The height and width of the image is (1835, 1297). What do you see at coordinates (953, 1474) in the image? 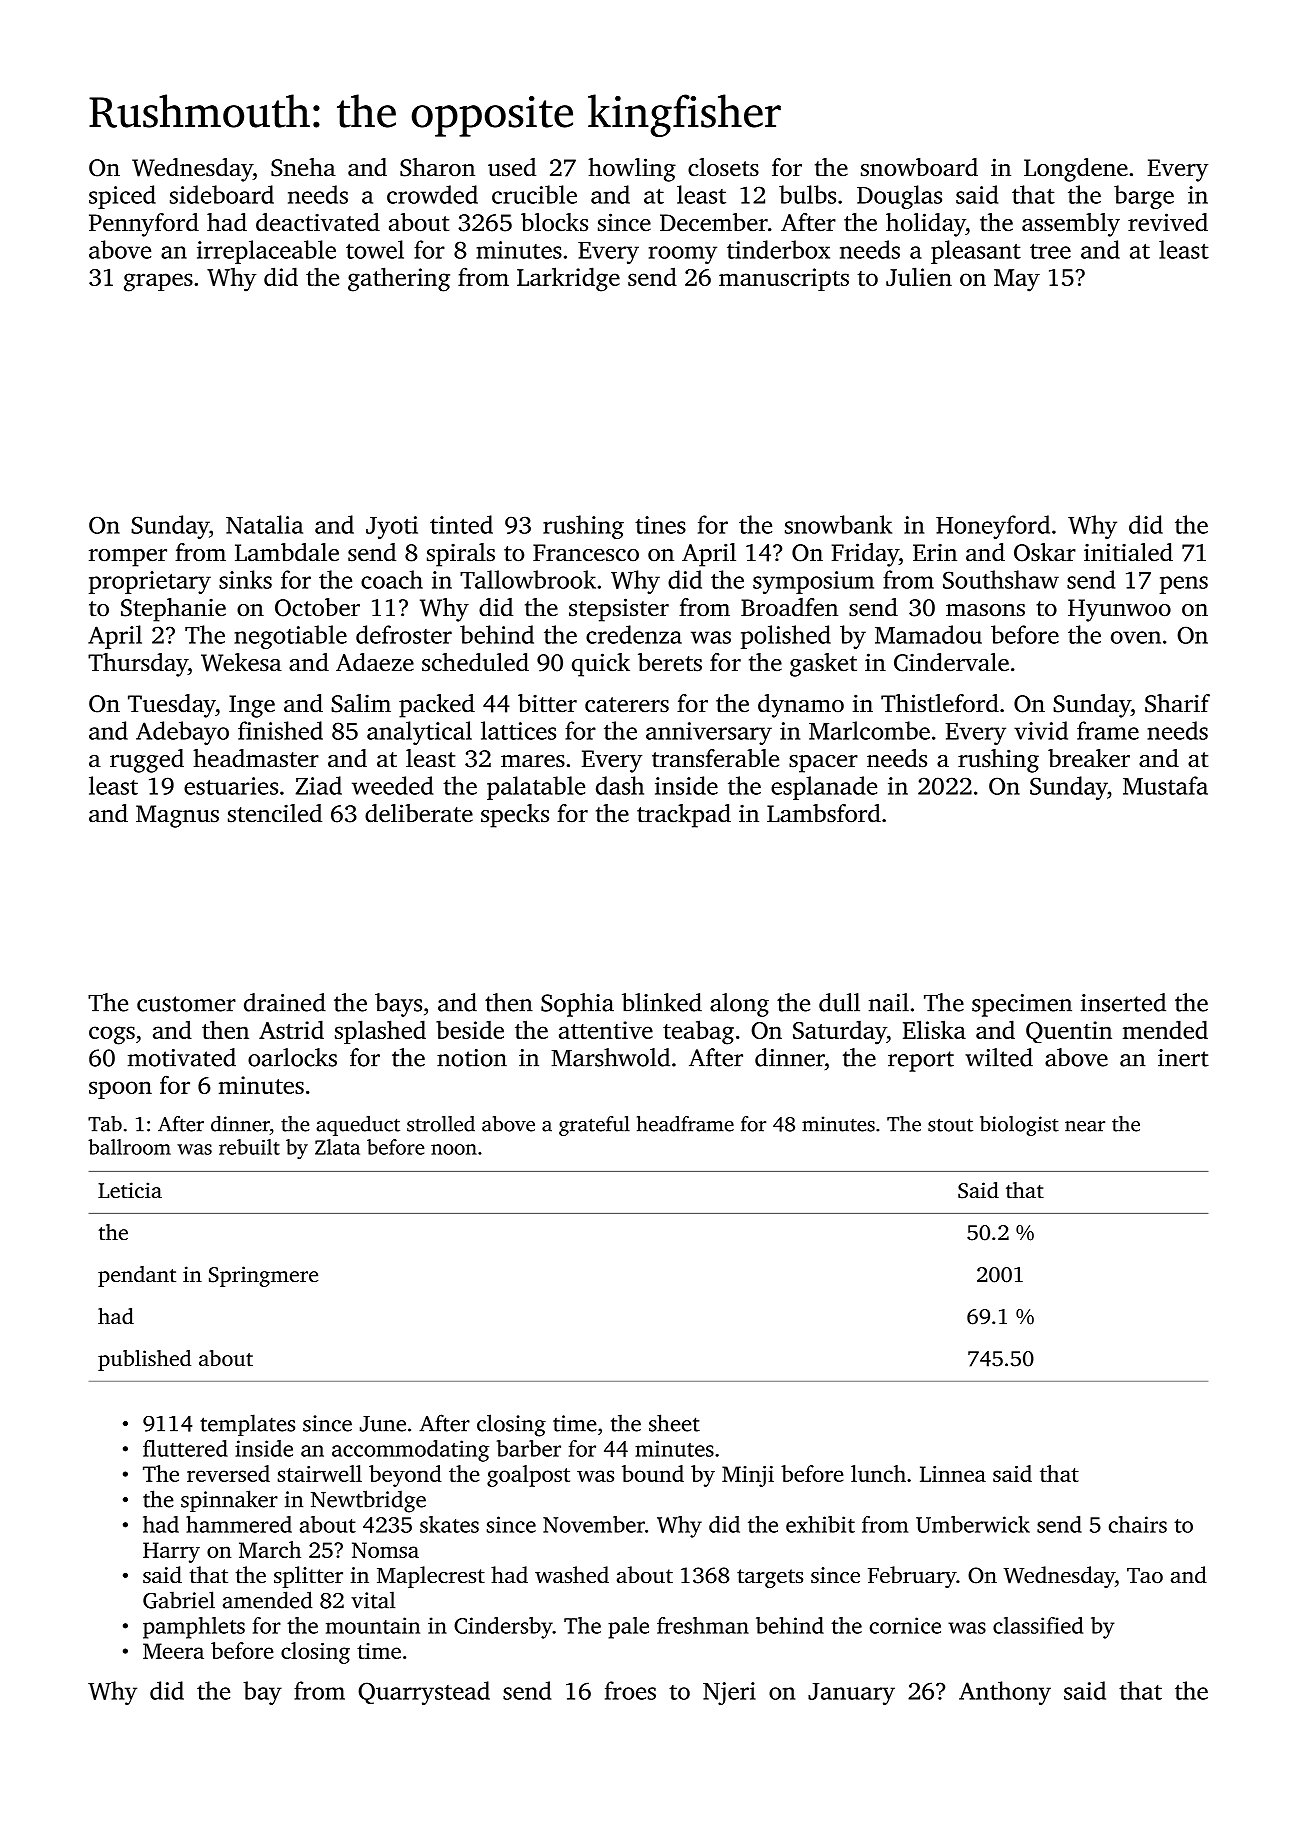
I see `Linnea` at bounding box center [953, 1474].
